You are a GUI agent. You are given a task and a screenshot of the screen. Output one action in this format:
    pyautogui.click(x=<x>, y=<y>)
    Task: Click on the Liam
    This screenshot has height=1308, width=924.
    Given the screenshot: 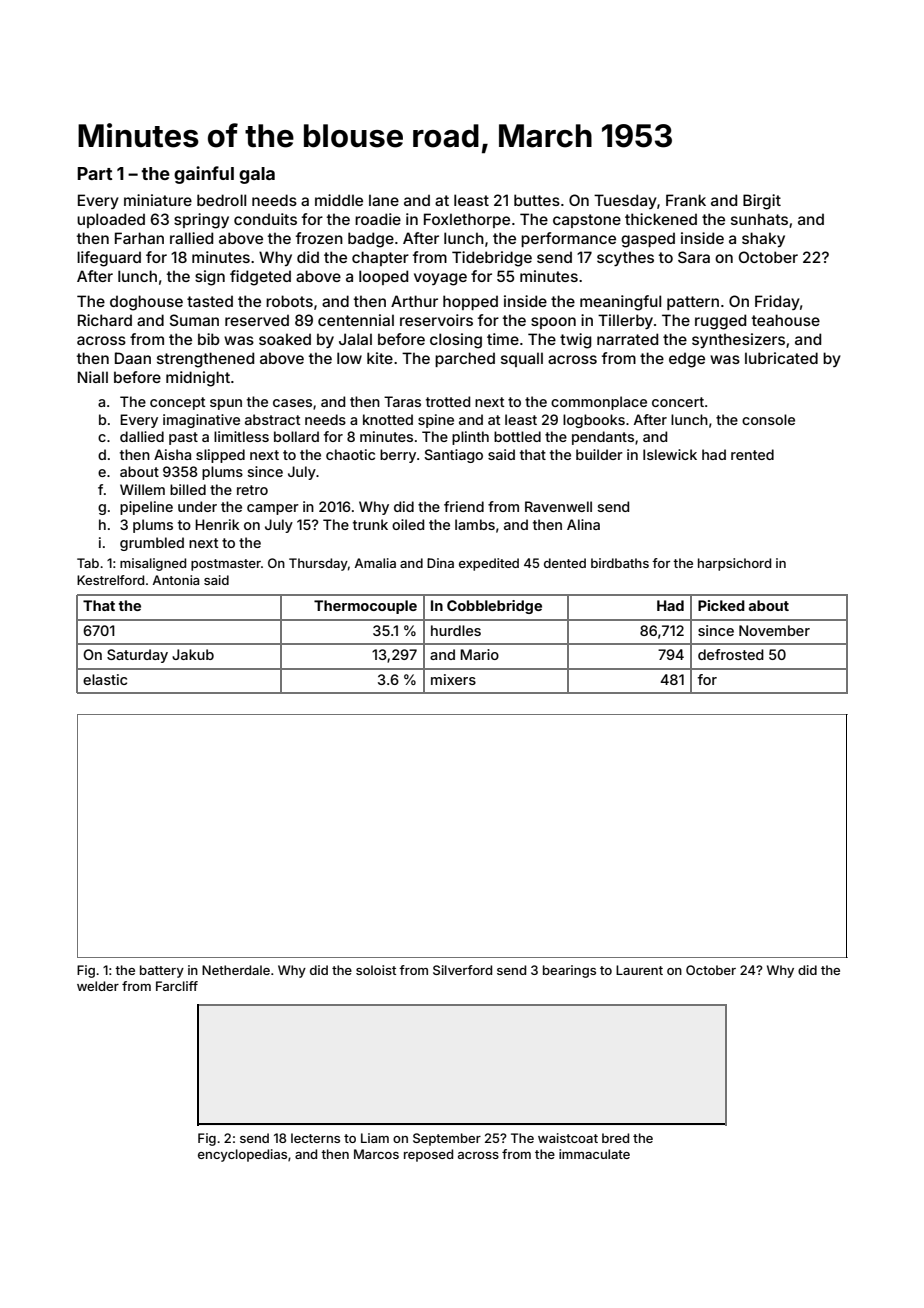 What is the action you would take?
    pyautogui.click(x=375, y=1138)
